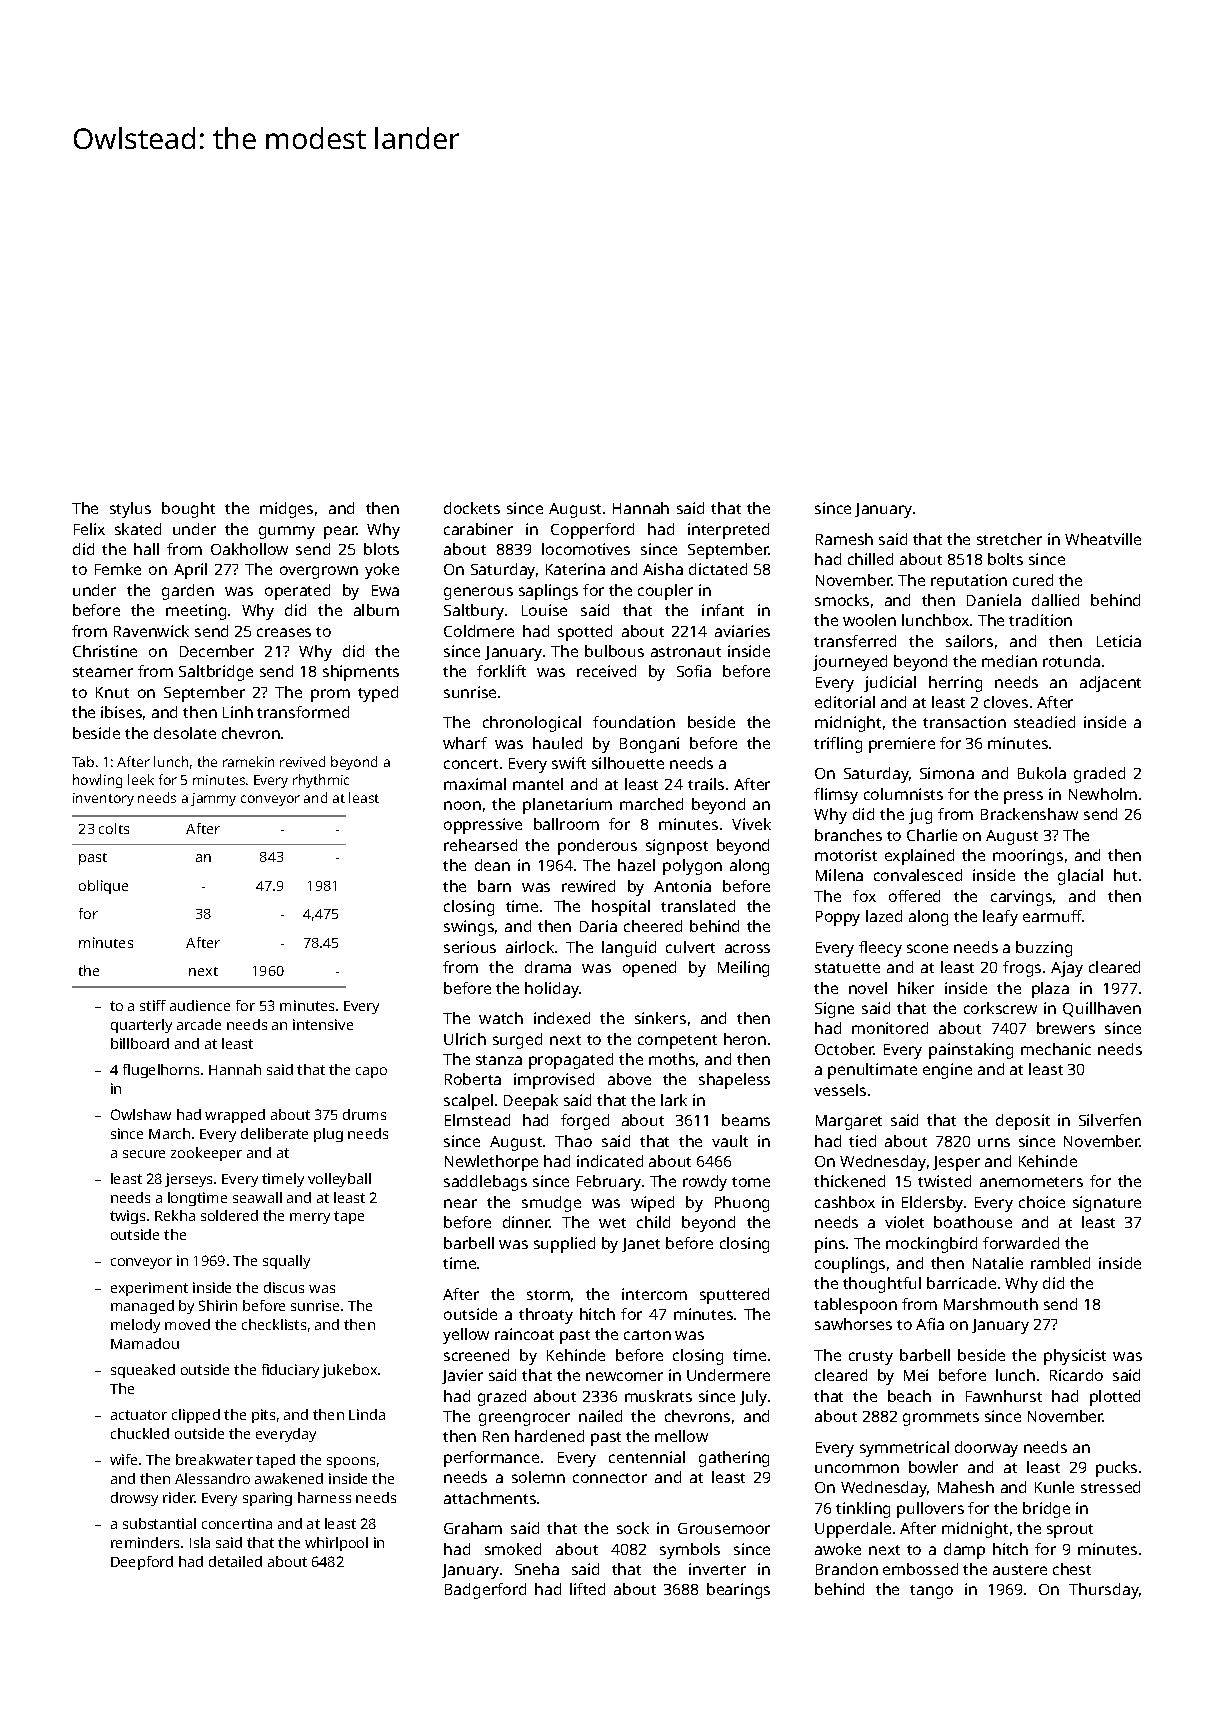 The image size is (1215, 1718). I want to click on barn, so click(494, 886).
